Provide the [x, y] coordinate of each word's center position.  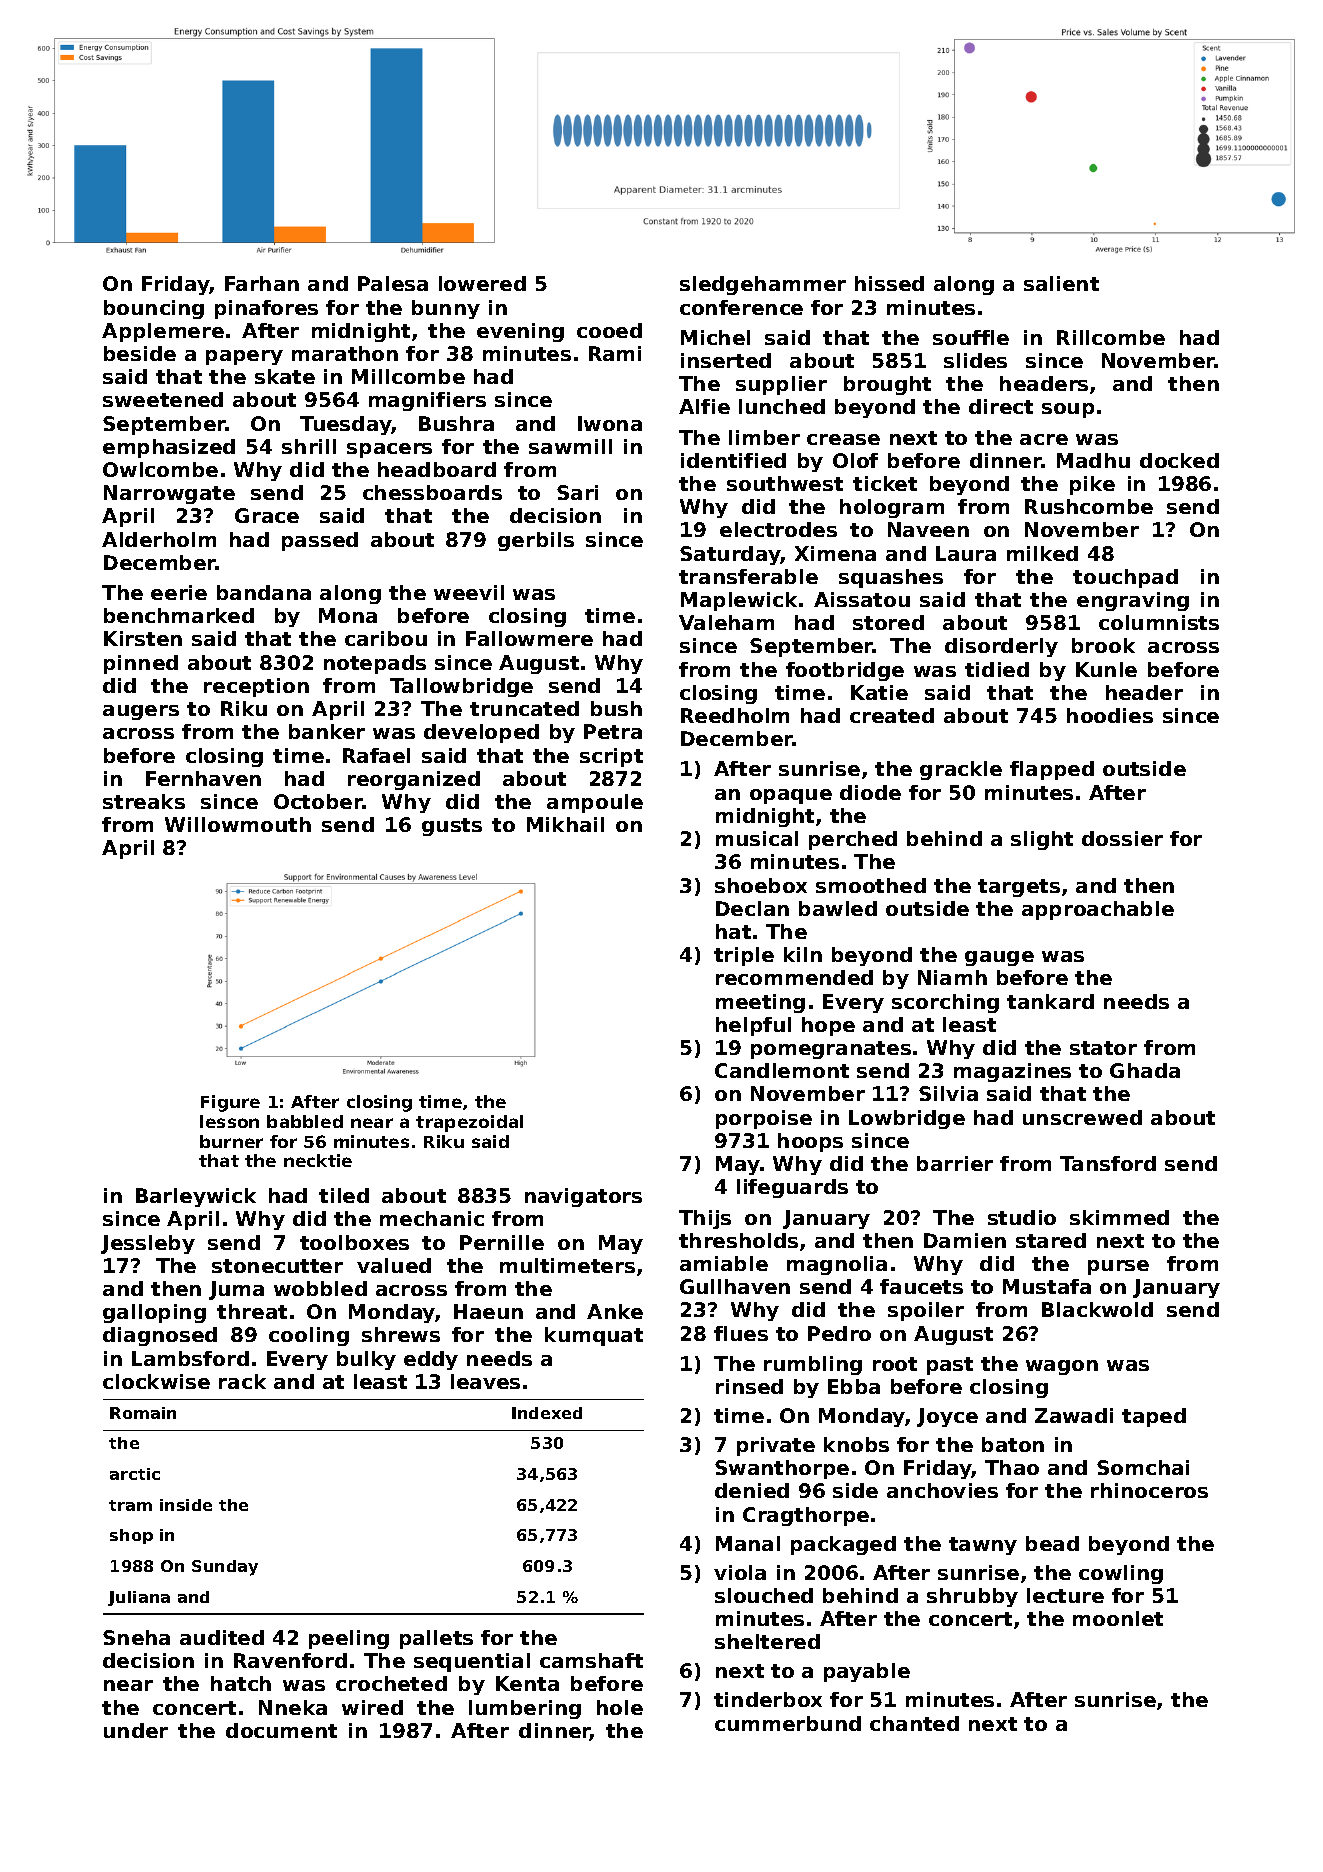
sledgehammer [763, 285]
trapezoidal [469, 1123]
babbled [305, 1121]
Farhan [262, 283]
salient [1061, 283]
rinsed [749, 1386]
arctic [135, 1474]
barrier [955, 1163]
